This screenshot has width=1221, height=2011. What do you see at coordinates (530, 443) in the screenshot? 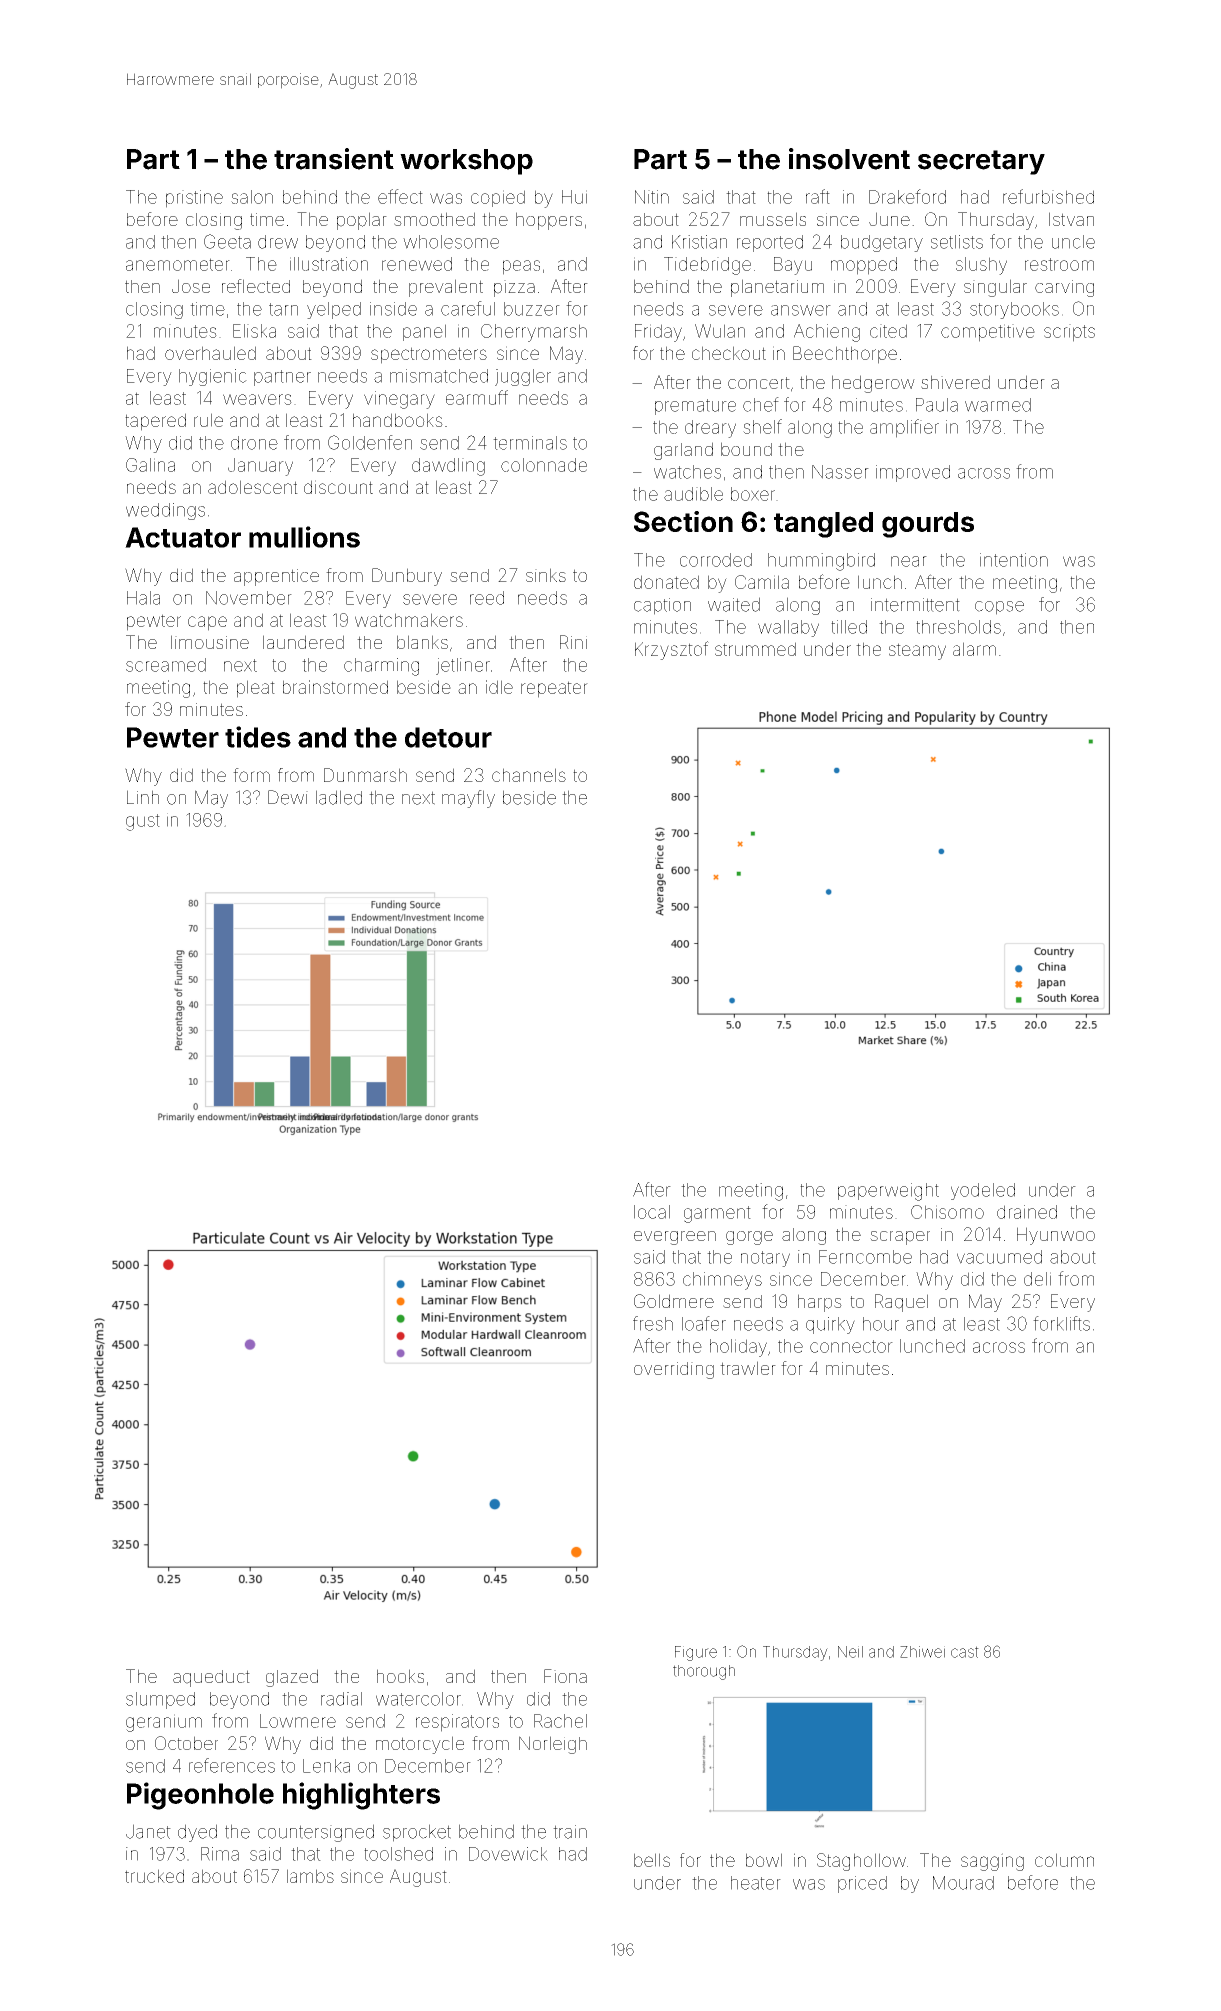
I see `terminals` at bounding box center [530, 443].
